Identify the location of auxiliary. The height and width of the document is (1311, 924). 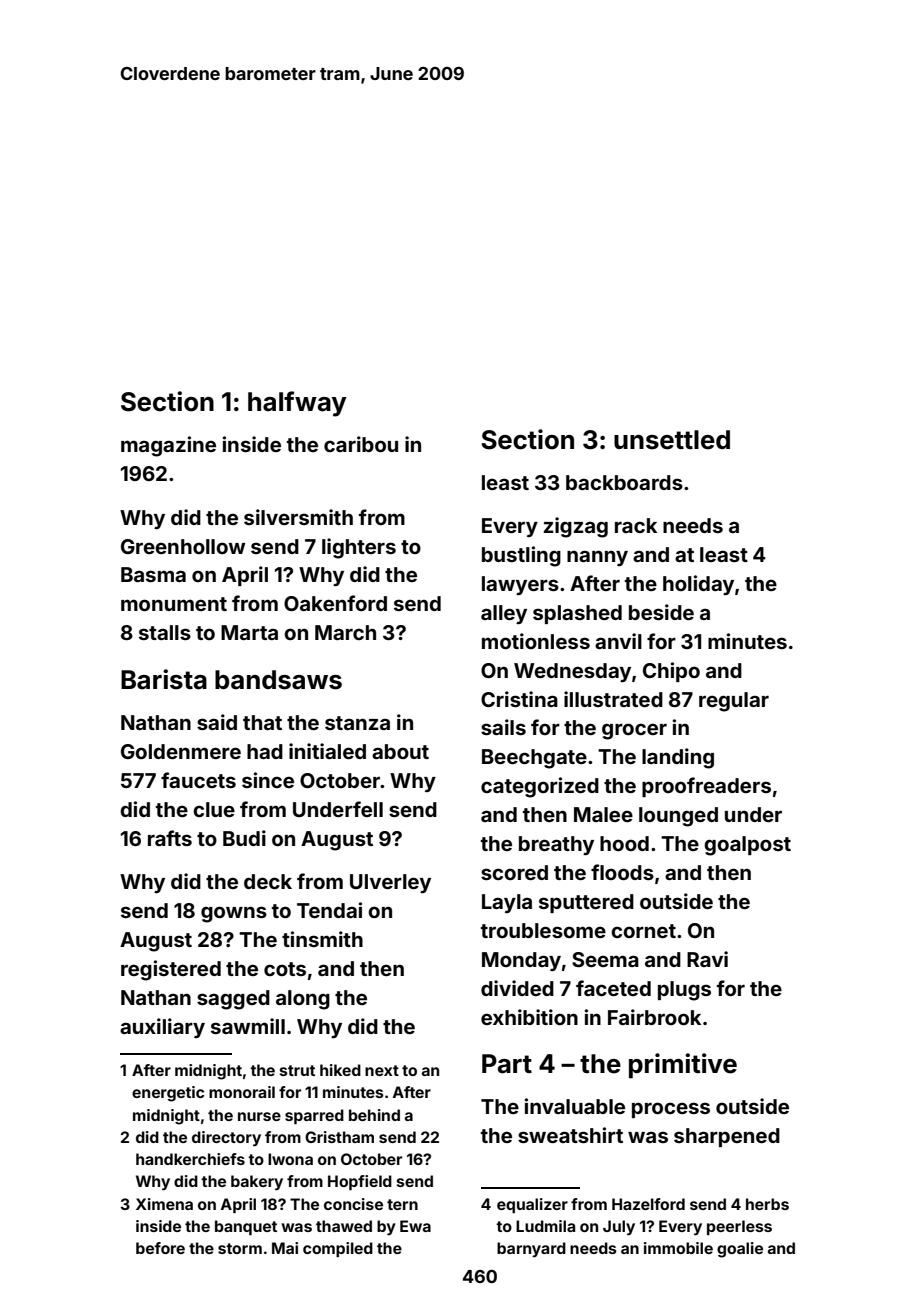
(162, 1028).
